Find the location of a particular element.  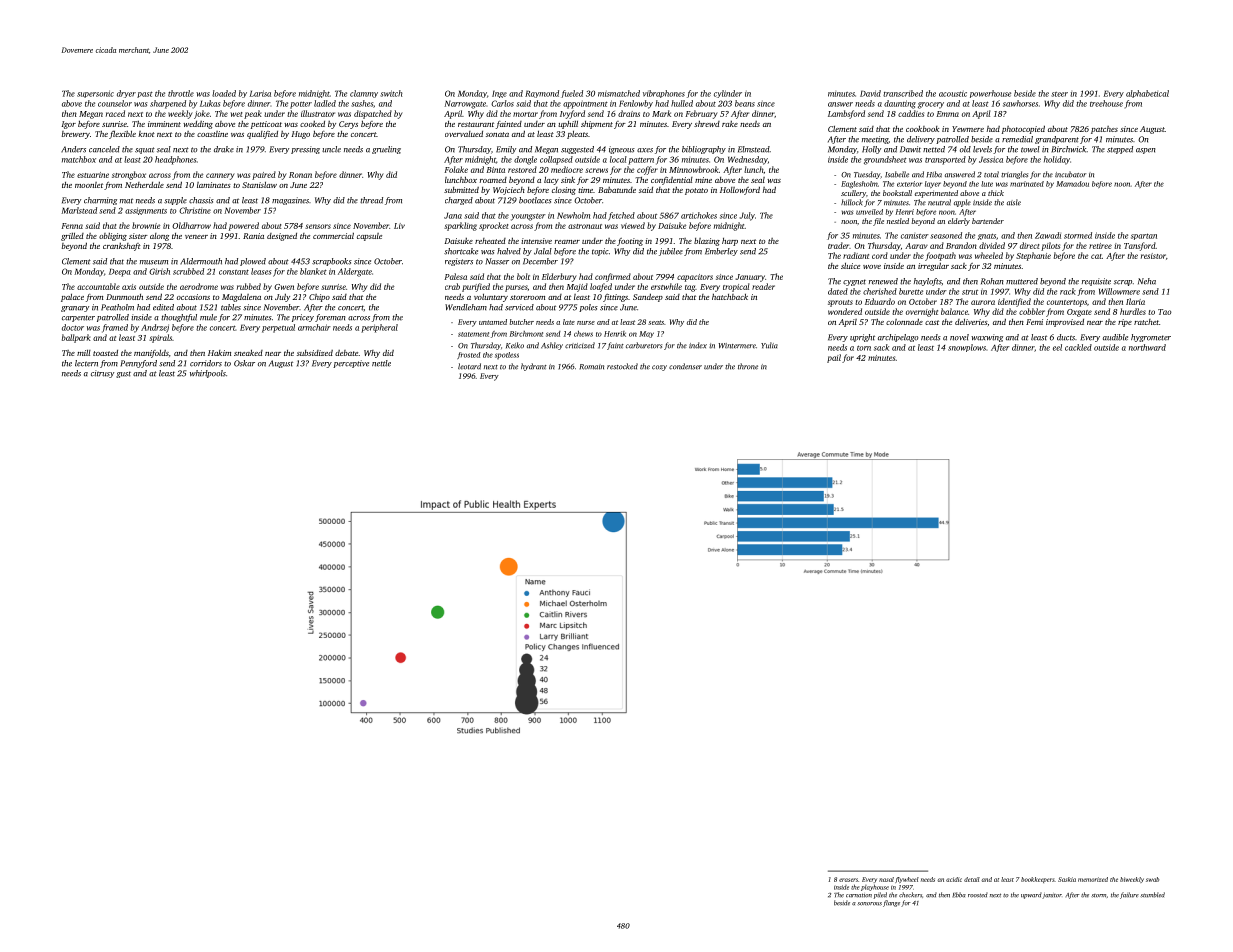

carnation is located at coordinates (859, 895).
